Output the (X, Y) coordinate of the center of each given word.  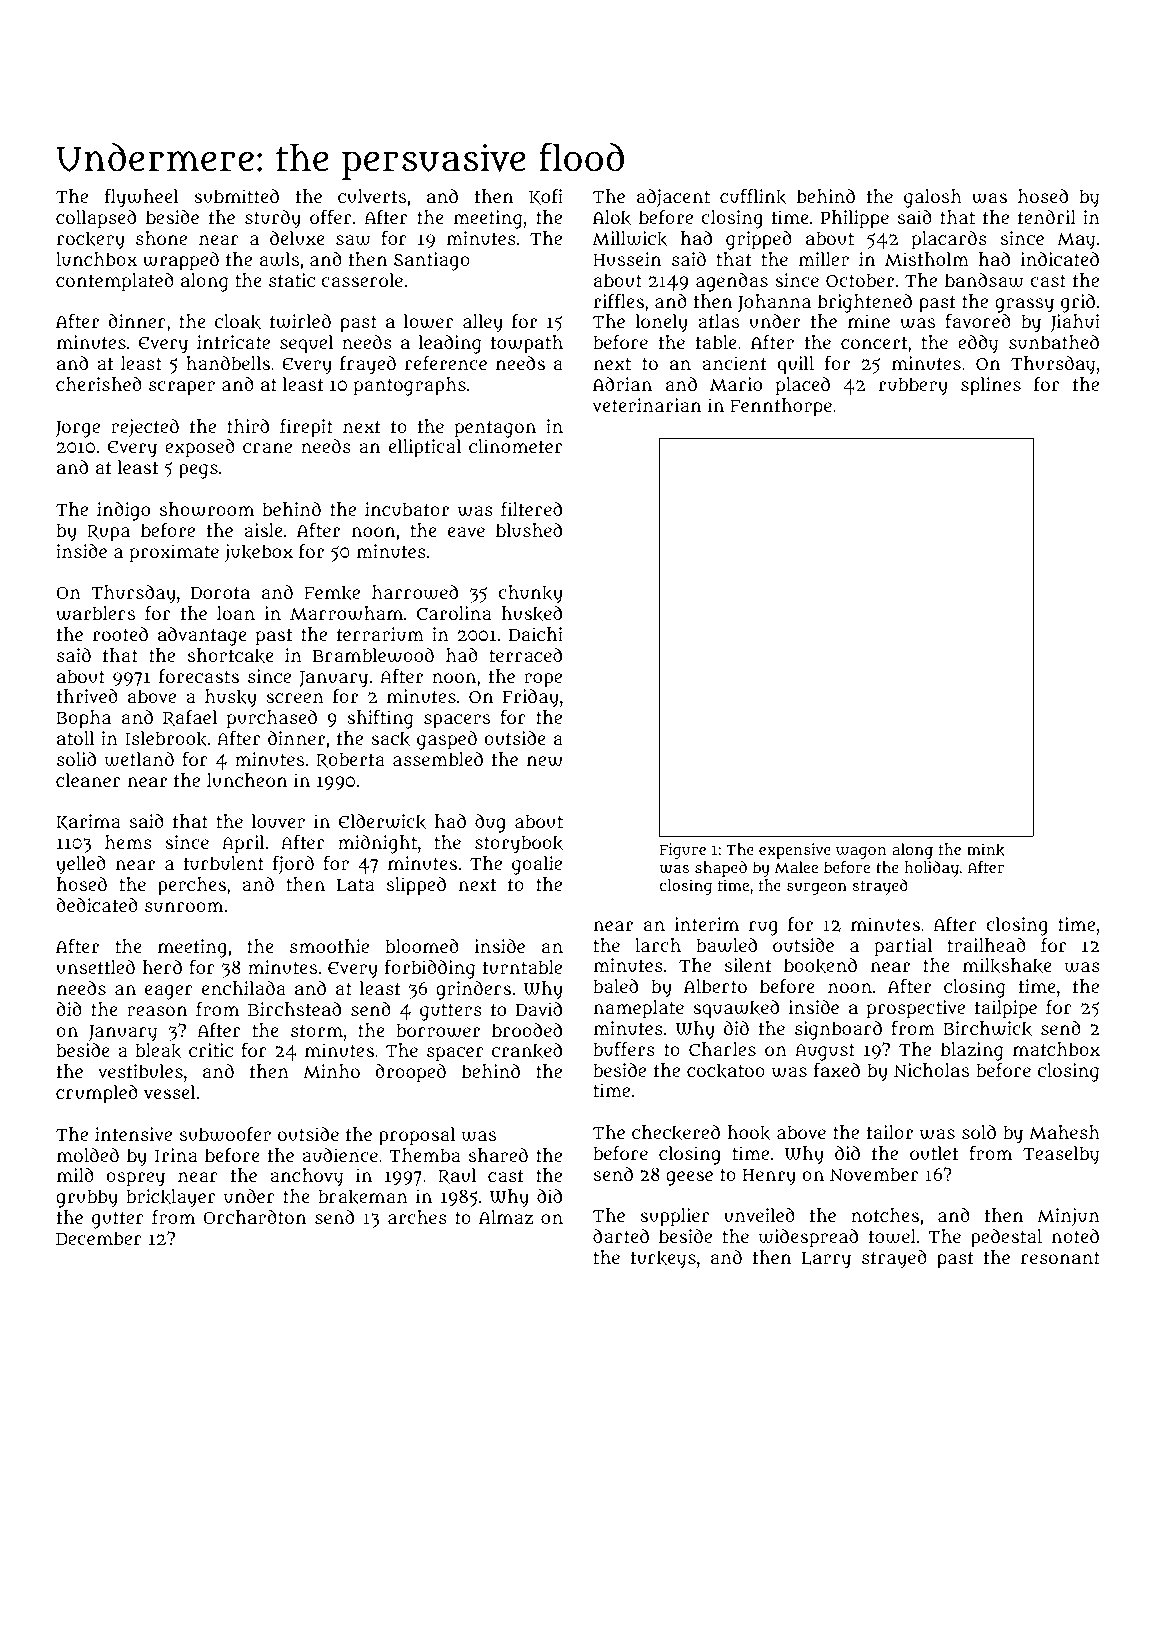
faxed (837, 1070)
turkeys (663, 1259)
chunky (530, 594)
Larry (826, 1260)
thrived (87, 696)
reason (157, 1011)
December (99, 1238)
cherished (99, 384)
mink (986, 849)
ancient (734, 363)
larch (658, 945)
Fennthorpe (781, 407)
